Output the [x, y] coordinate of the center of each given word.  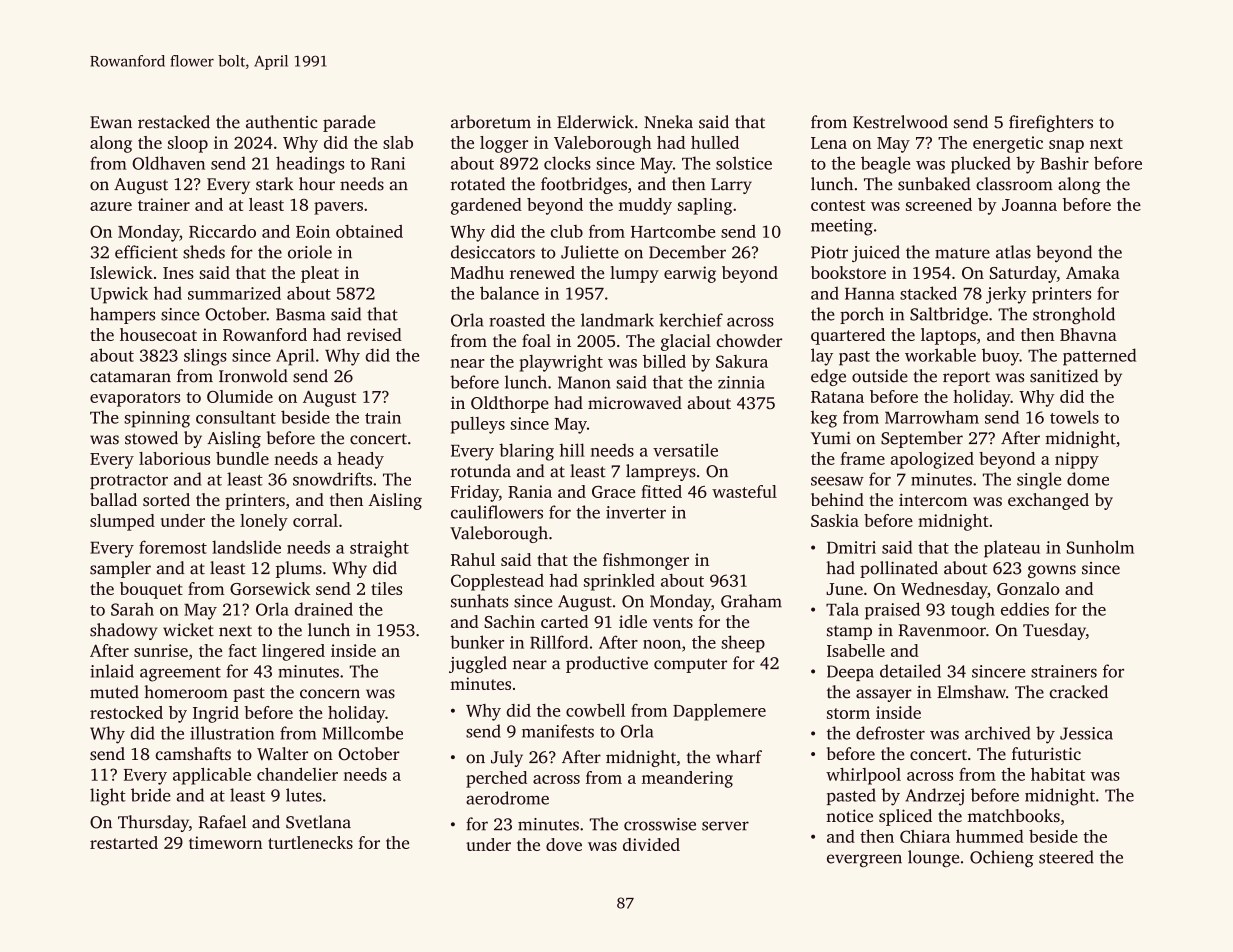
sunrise [161, 650]
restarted [124, 842]
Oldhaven [168, 163]
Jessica [1086, 733]
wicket [188, 630]
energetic [1008, 144]
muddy [645, 206]
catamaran [130, 377]
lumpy [634, 274]
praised [892, 611]
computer [690, 665]
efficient [146, 252]
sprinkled [619, 582]
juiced [876, 253]
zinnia [741, 382]
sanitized [1064, 376]
